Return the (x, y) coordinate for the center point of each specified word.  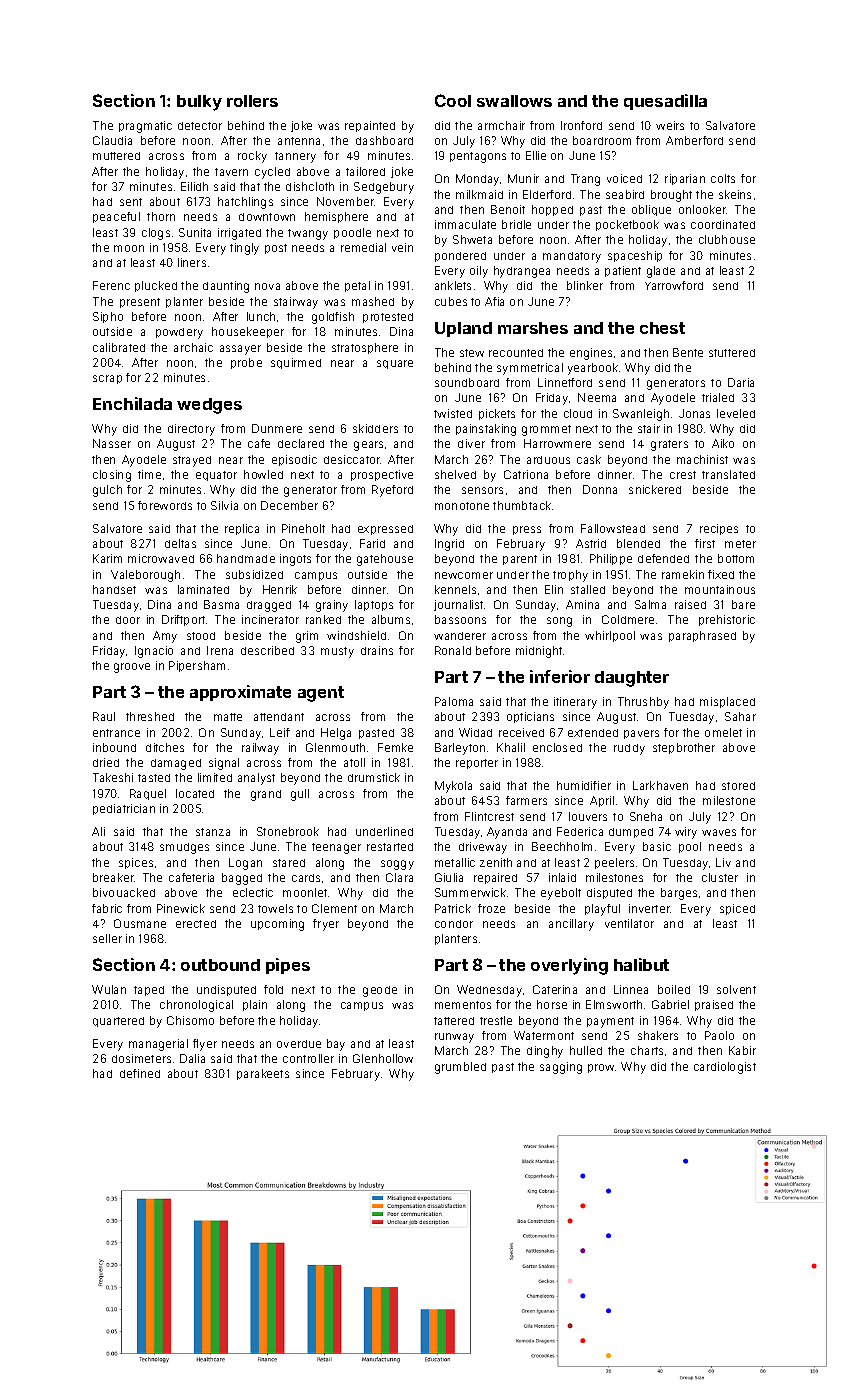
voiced (624, 178)
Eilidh (194, 186)
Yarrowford (674, 285)
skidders (375, 428)
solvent (736, 989)
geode (380, 991)
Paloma (454, 701)
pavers (641, 734)
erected (196, 924)
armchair (501, 125)
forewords (165, 505)
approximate (240, 693)
